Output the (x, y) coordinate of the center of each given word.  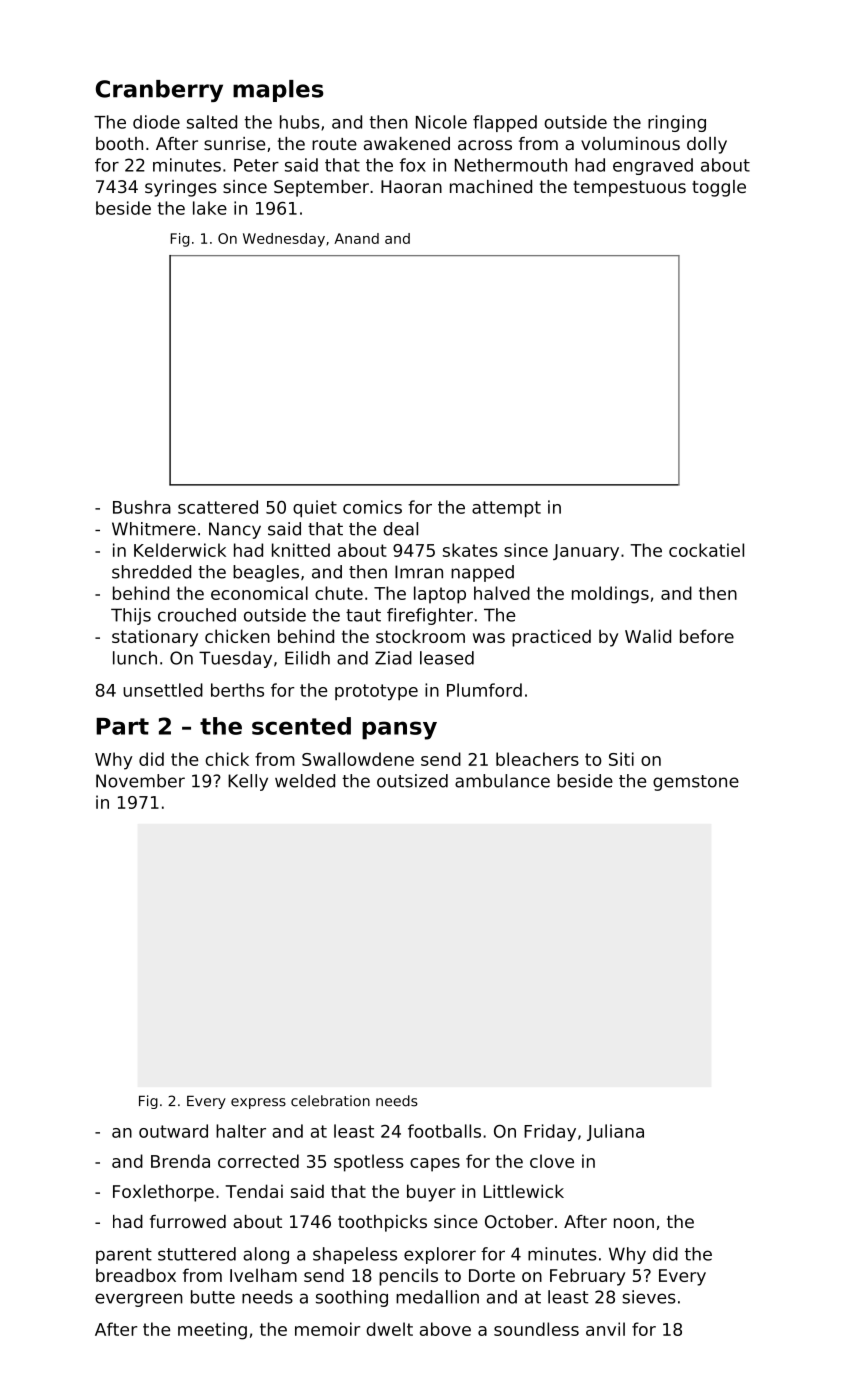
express (258, 1103)
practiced (551, 638)
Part (122, 726)
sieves (649, 1297)
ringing (677, 123)
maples (278, 91)
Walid (648, 636)
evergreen (139, 1300)
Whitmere (154, 529)
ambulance (502, 781)
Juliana (615, 1132)
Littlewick (524, 1191)
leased (447, 658)
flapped (505, 123)
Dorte (492, 1275)
